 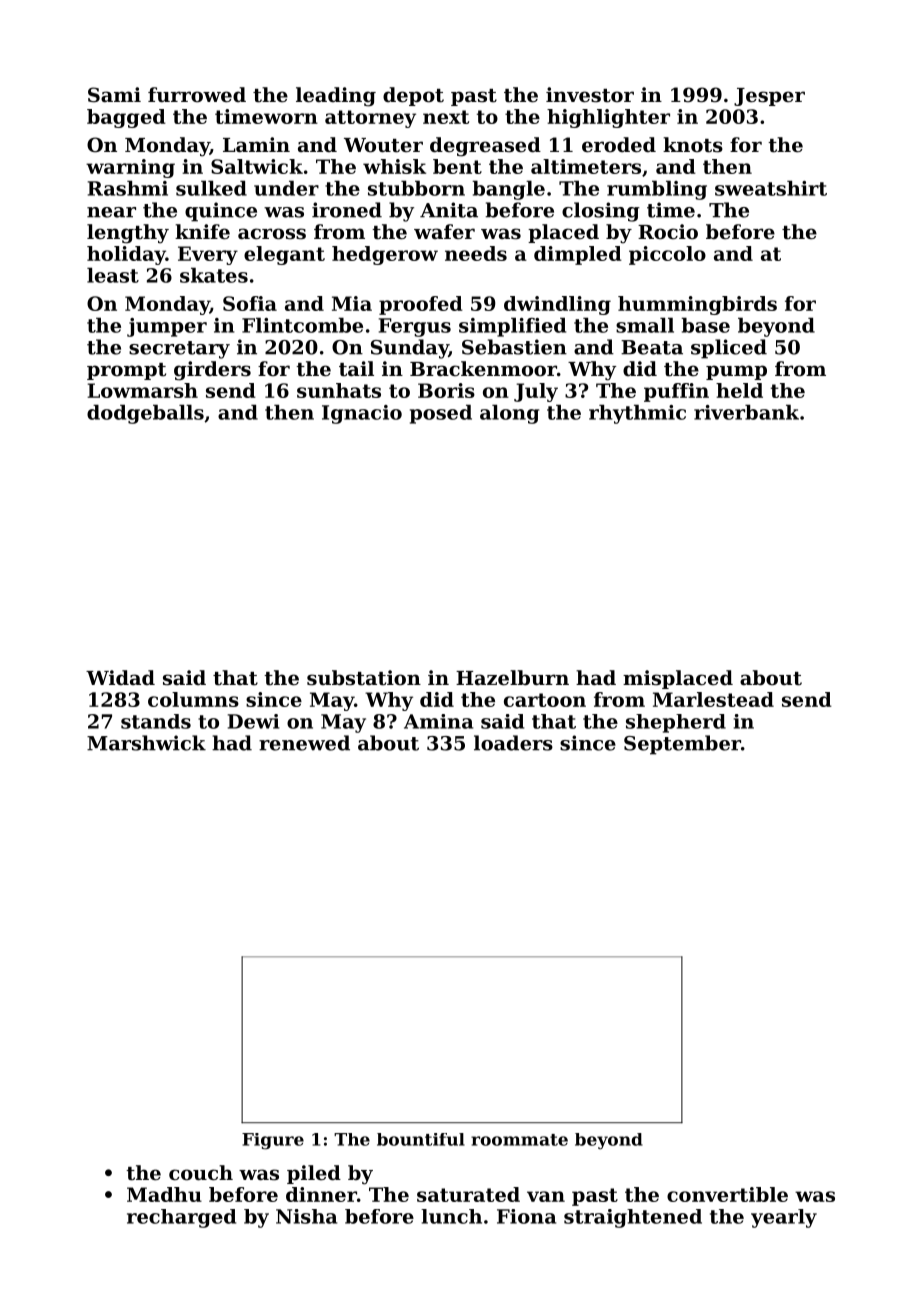 What do you see at coordinates (682, 745) in the document?
I see `September` at bounding box center [682, 745].
